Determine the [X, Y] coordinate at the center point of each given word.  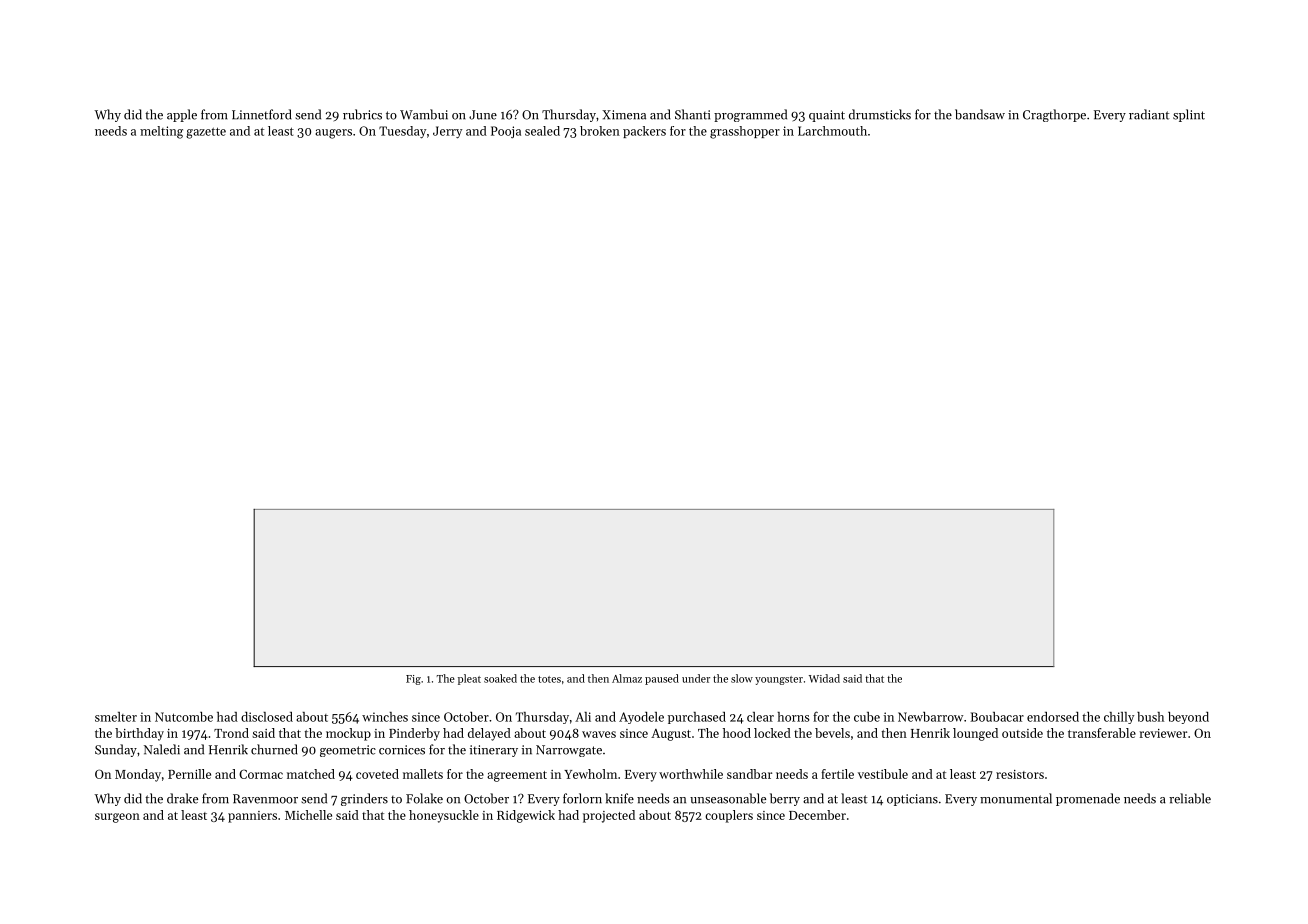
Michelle [308, 815]
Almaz [627, 678]
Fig [413, 680]
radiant [1149, 114]
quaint [827, 116]
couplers [729, 816]
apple [182, 115]
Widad [824, 678]
